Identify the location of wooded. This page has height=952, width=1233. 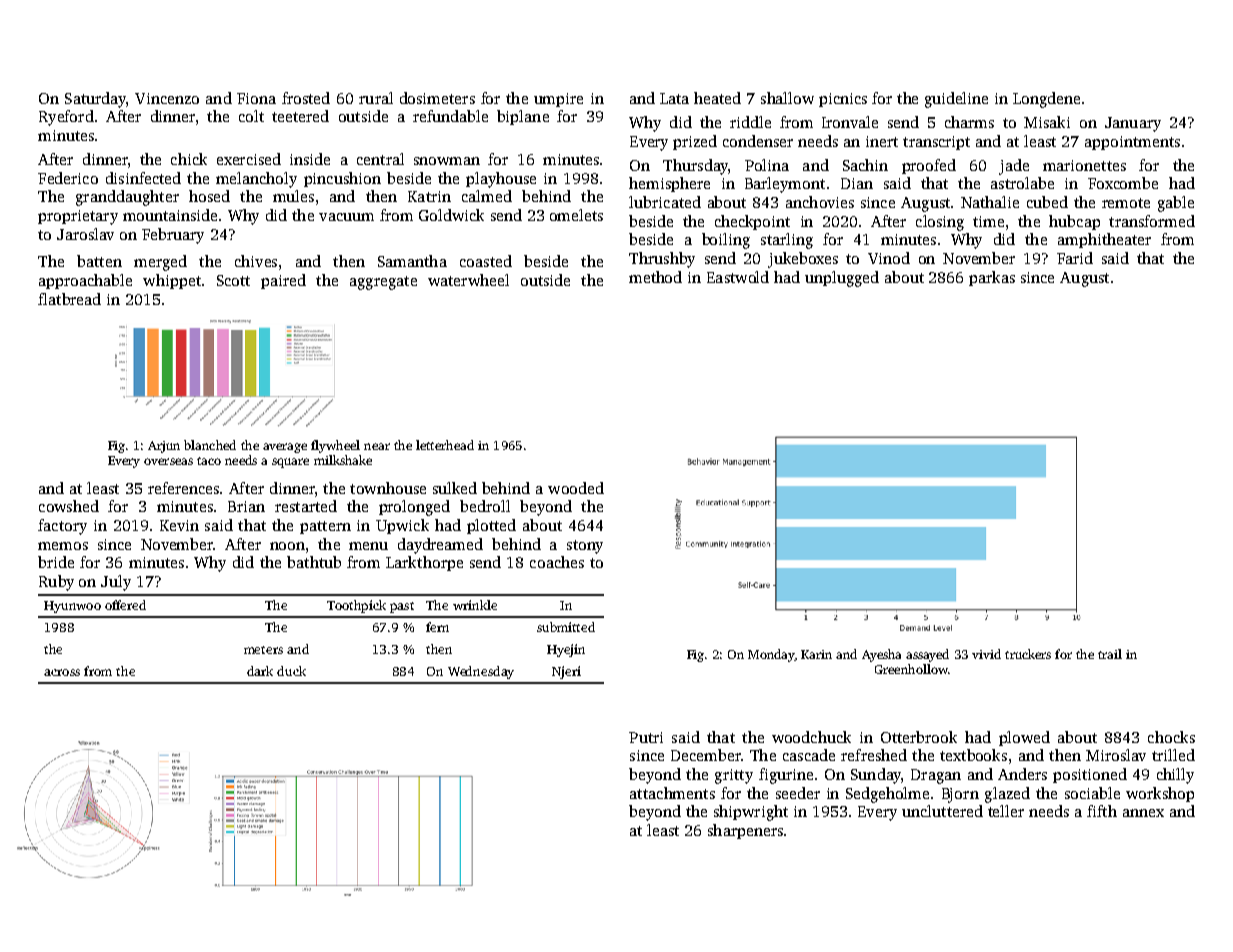
(576, 488).
